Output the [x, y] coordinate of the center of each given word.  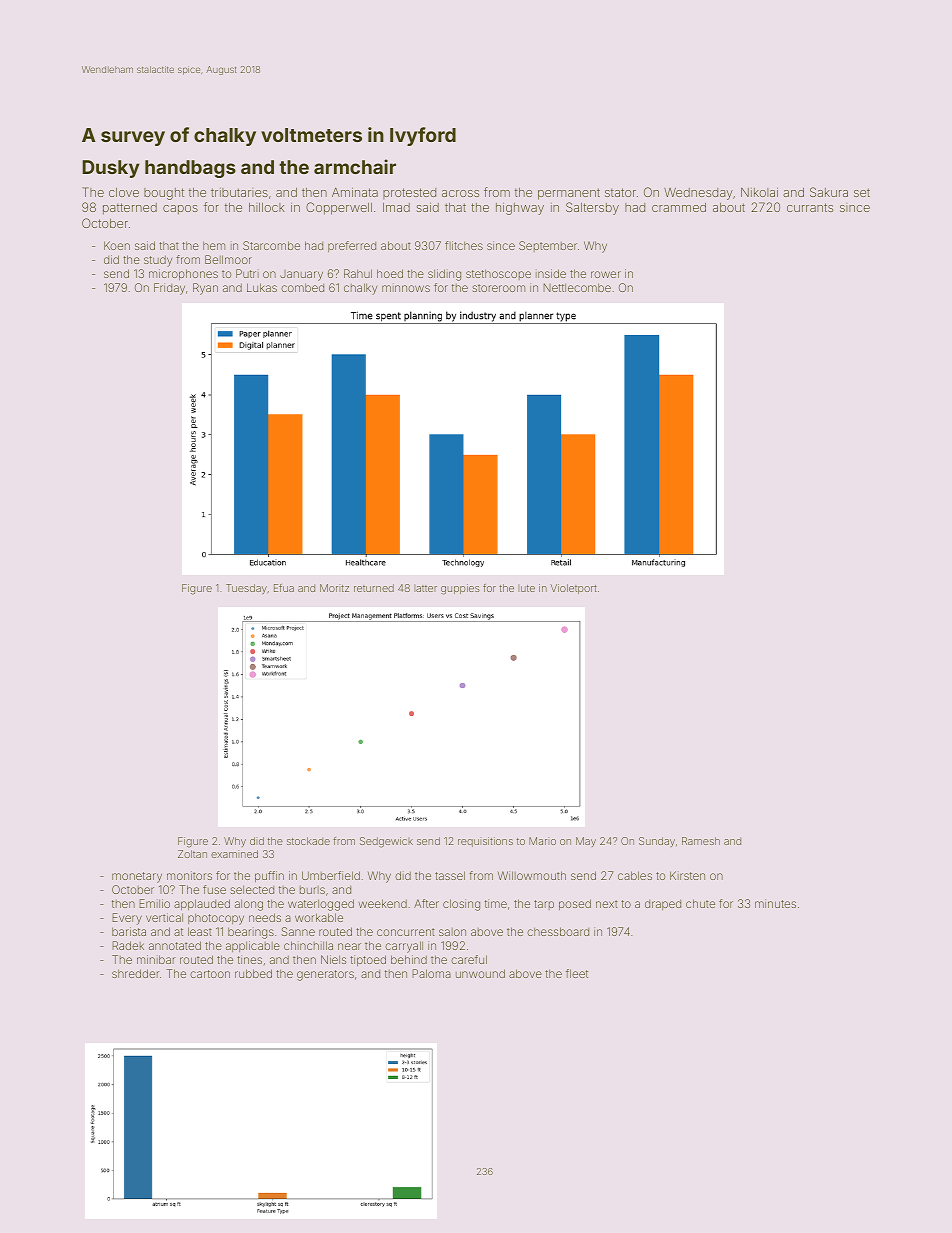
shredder [136, 973]
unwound [480, 973]
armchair [355, 166]
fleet [577, 973]
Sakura [829, 192]
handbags [190, 169]
